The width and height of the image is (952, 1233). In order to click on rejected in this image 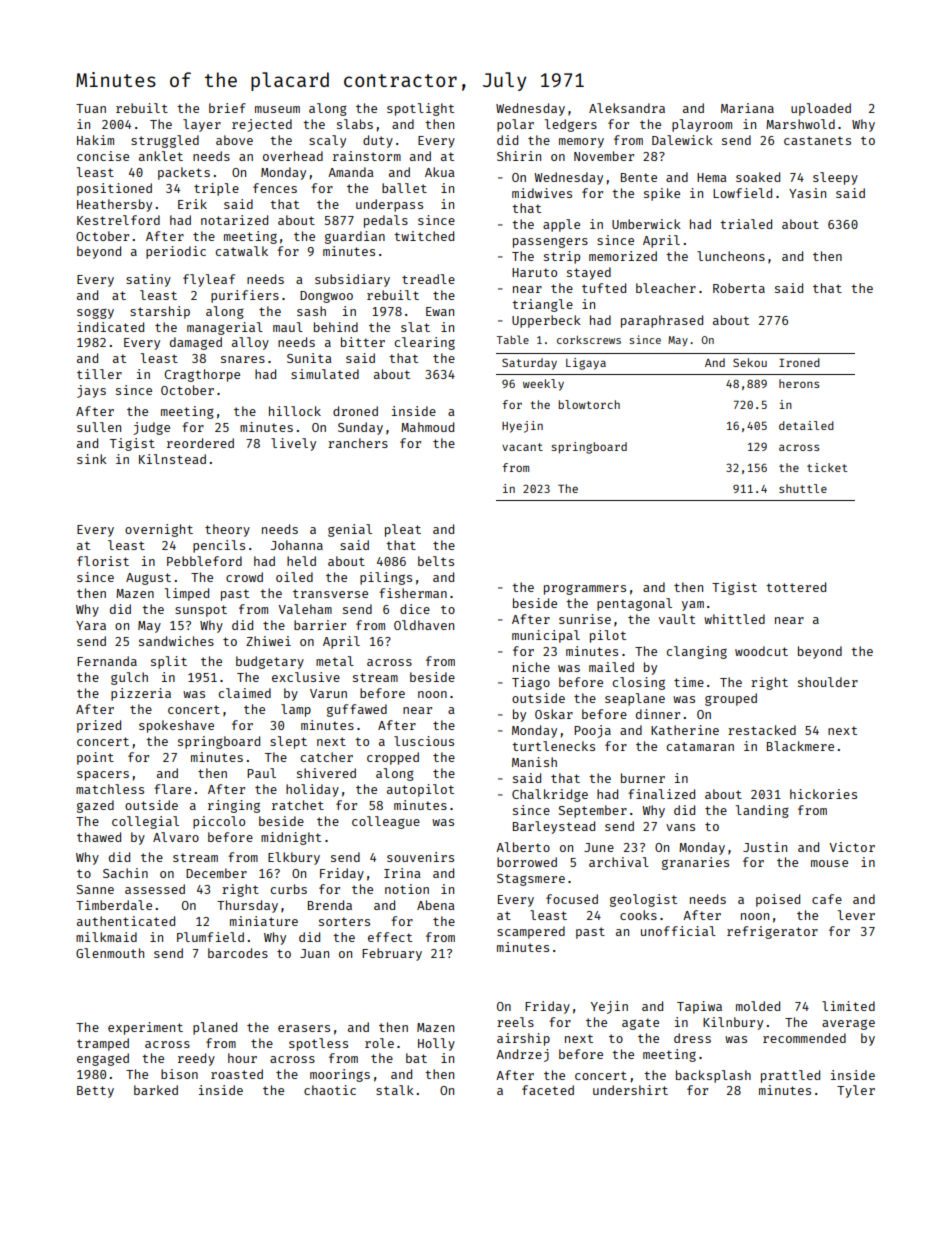, I will do `click(262, 125)`.
